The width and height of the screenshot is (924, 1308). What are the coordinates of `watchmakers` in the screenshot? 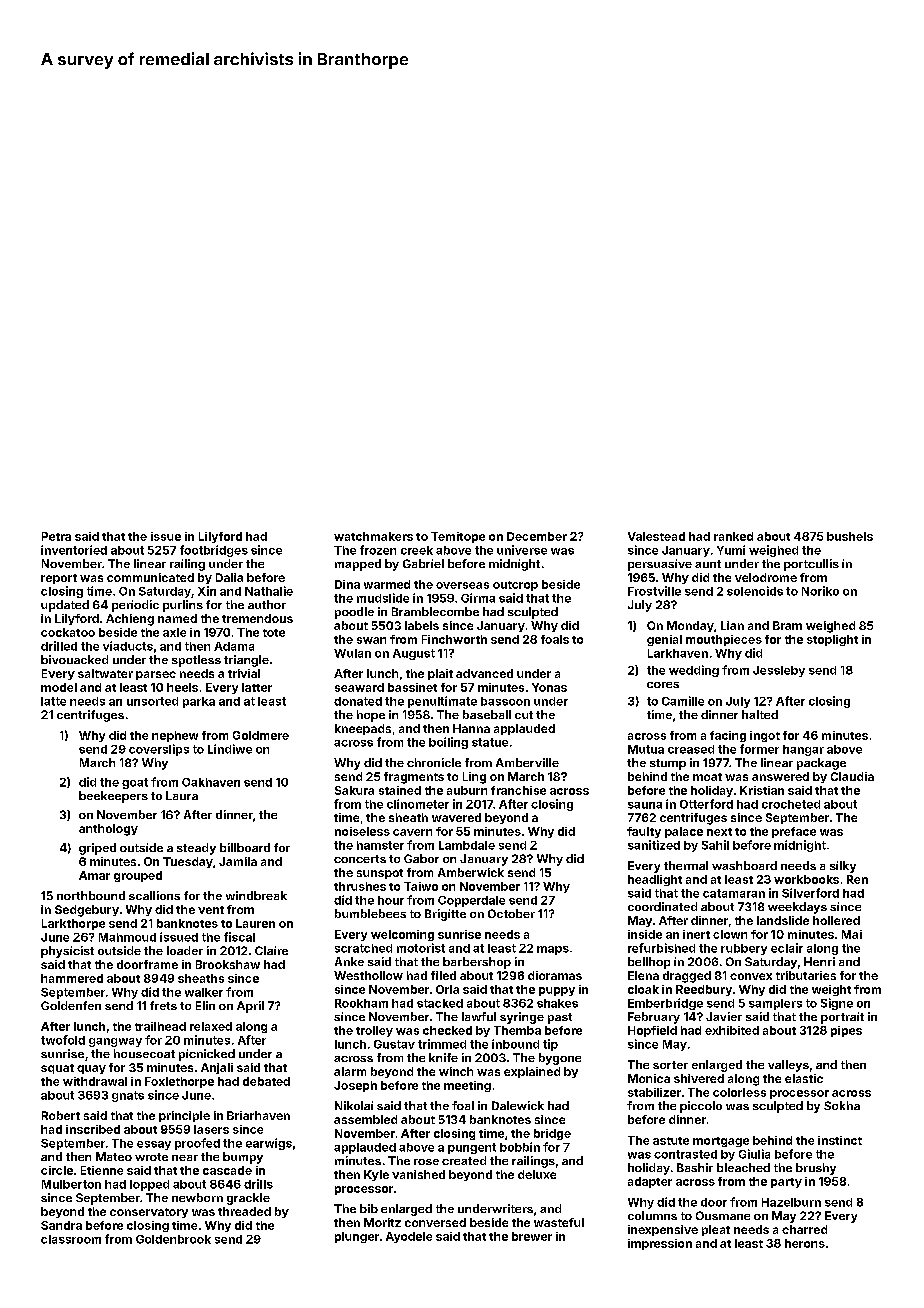 It's located at (373, 536).
